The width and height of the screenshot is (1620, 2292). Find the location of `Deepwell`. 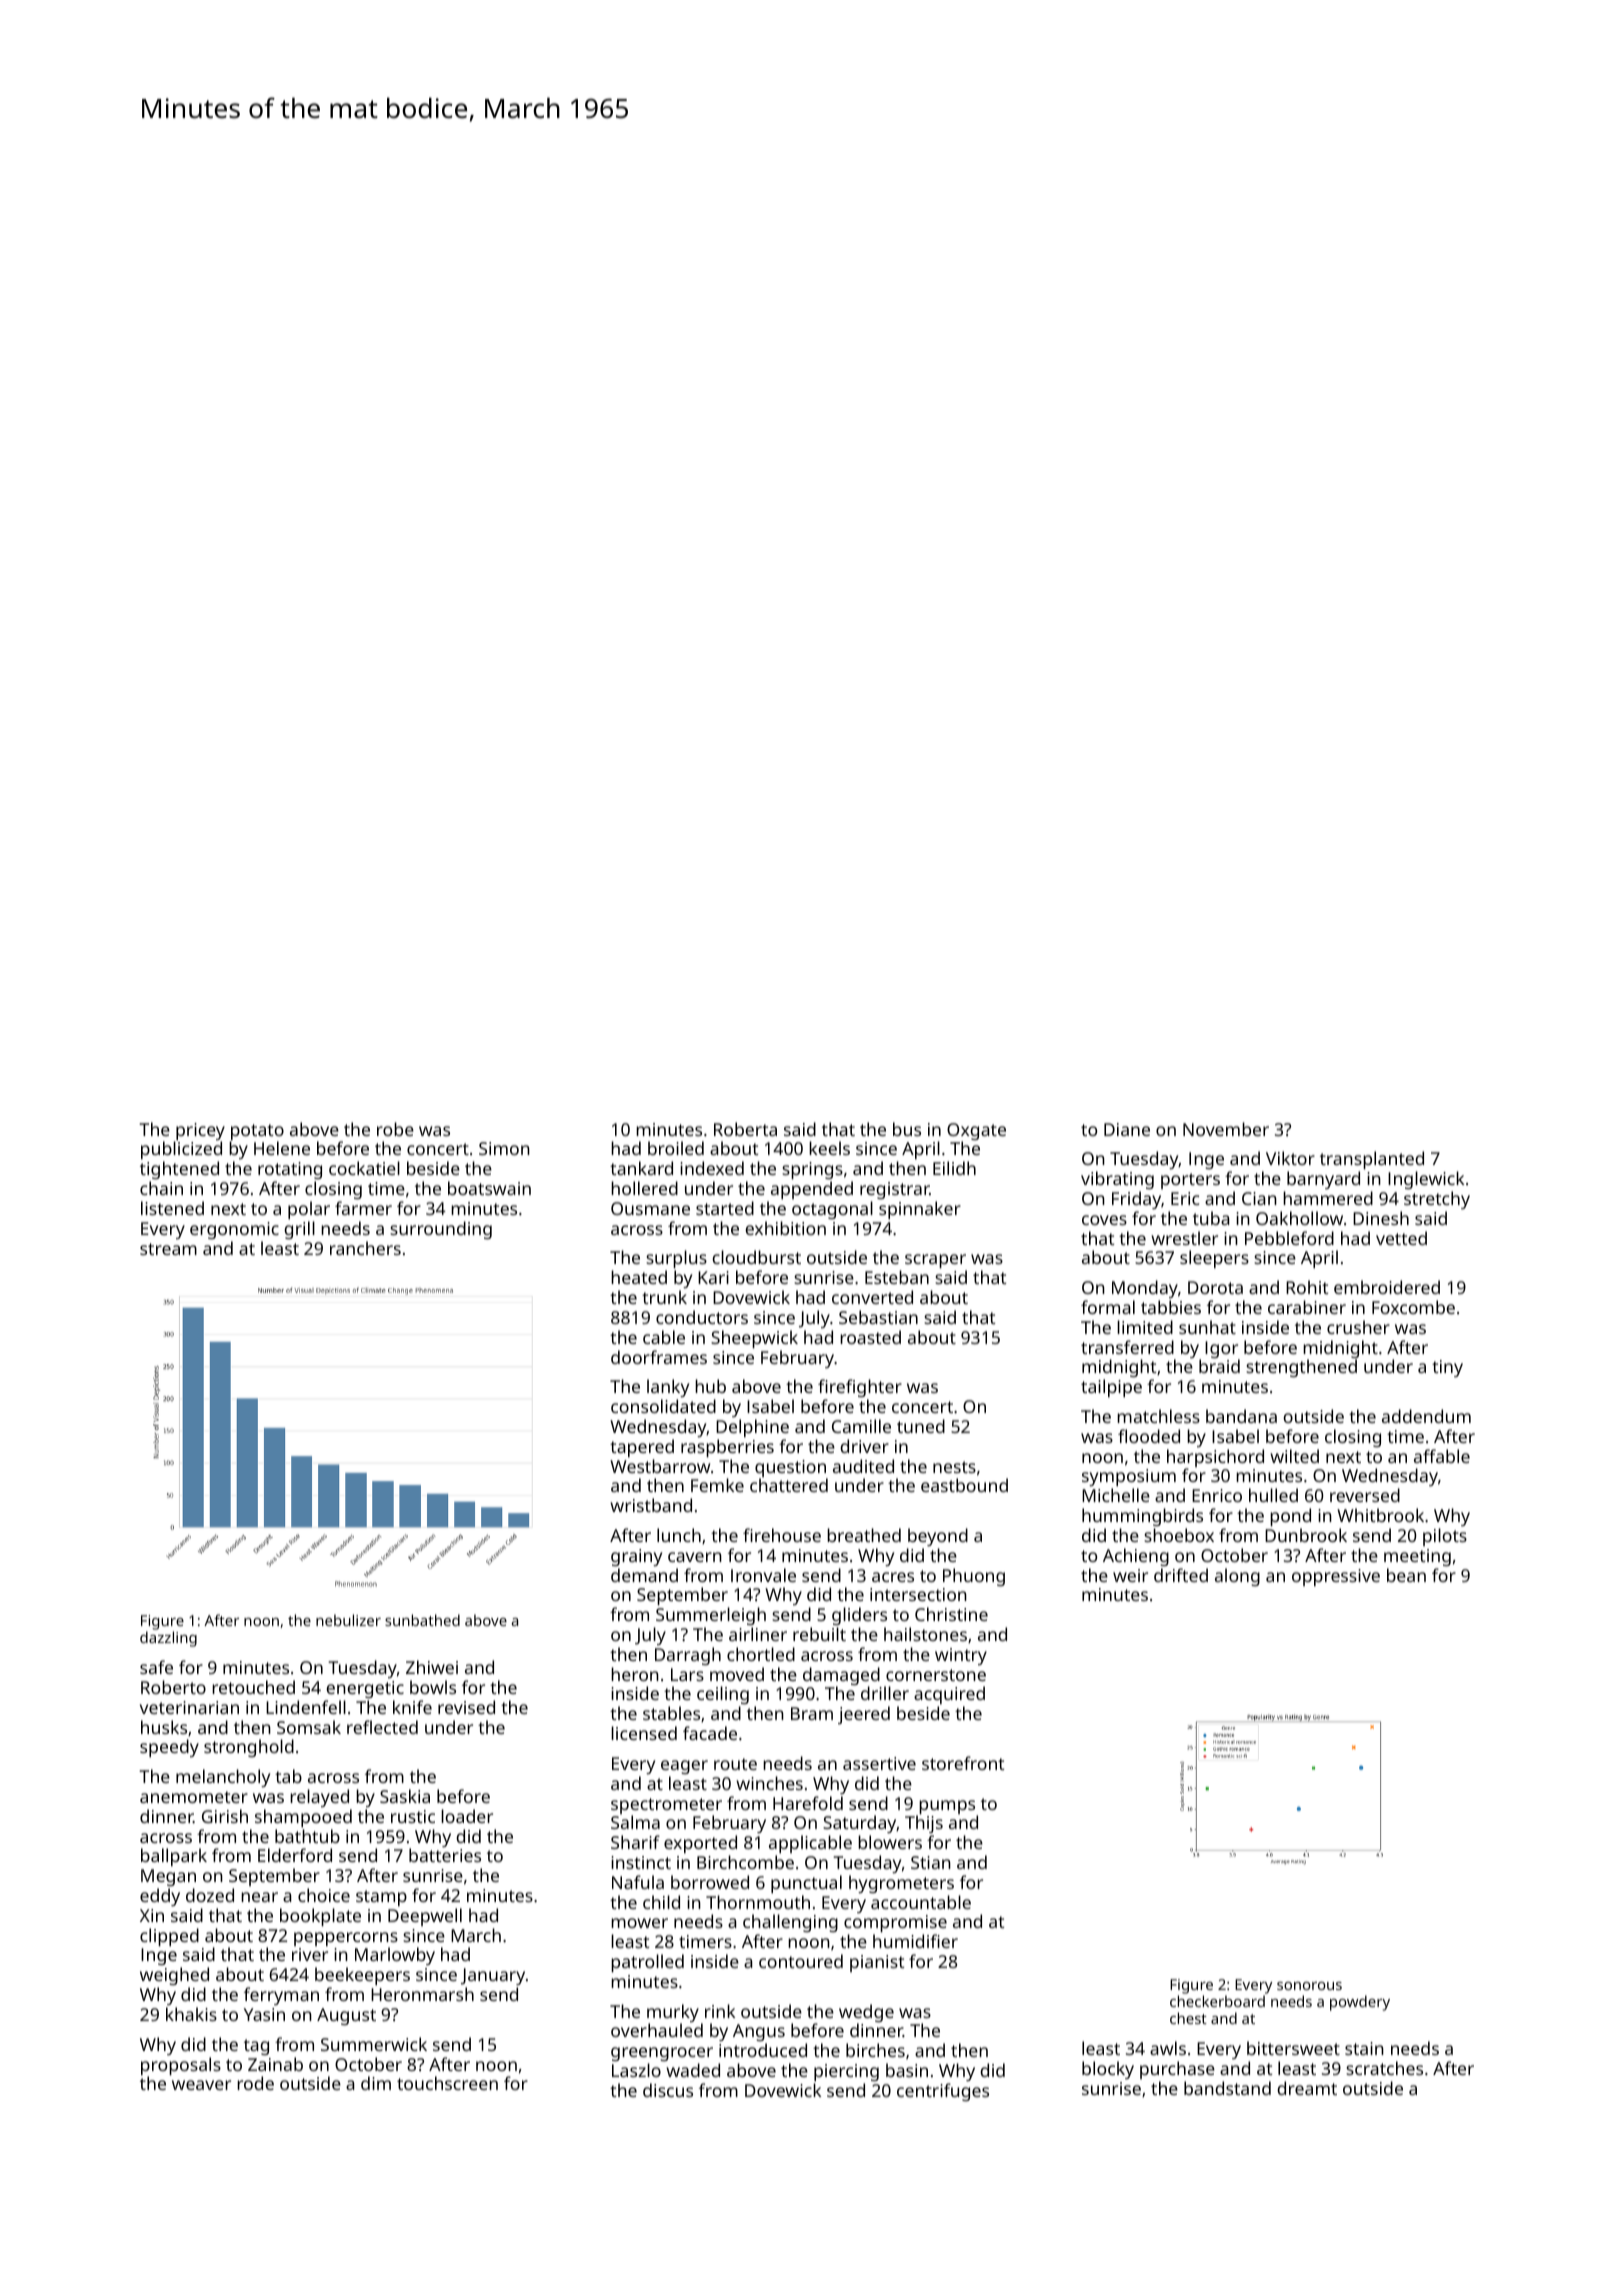

Deepwell is located at coordinates (425, 1917).
